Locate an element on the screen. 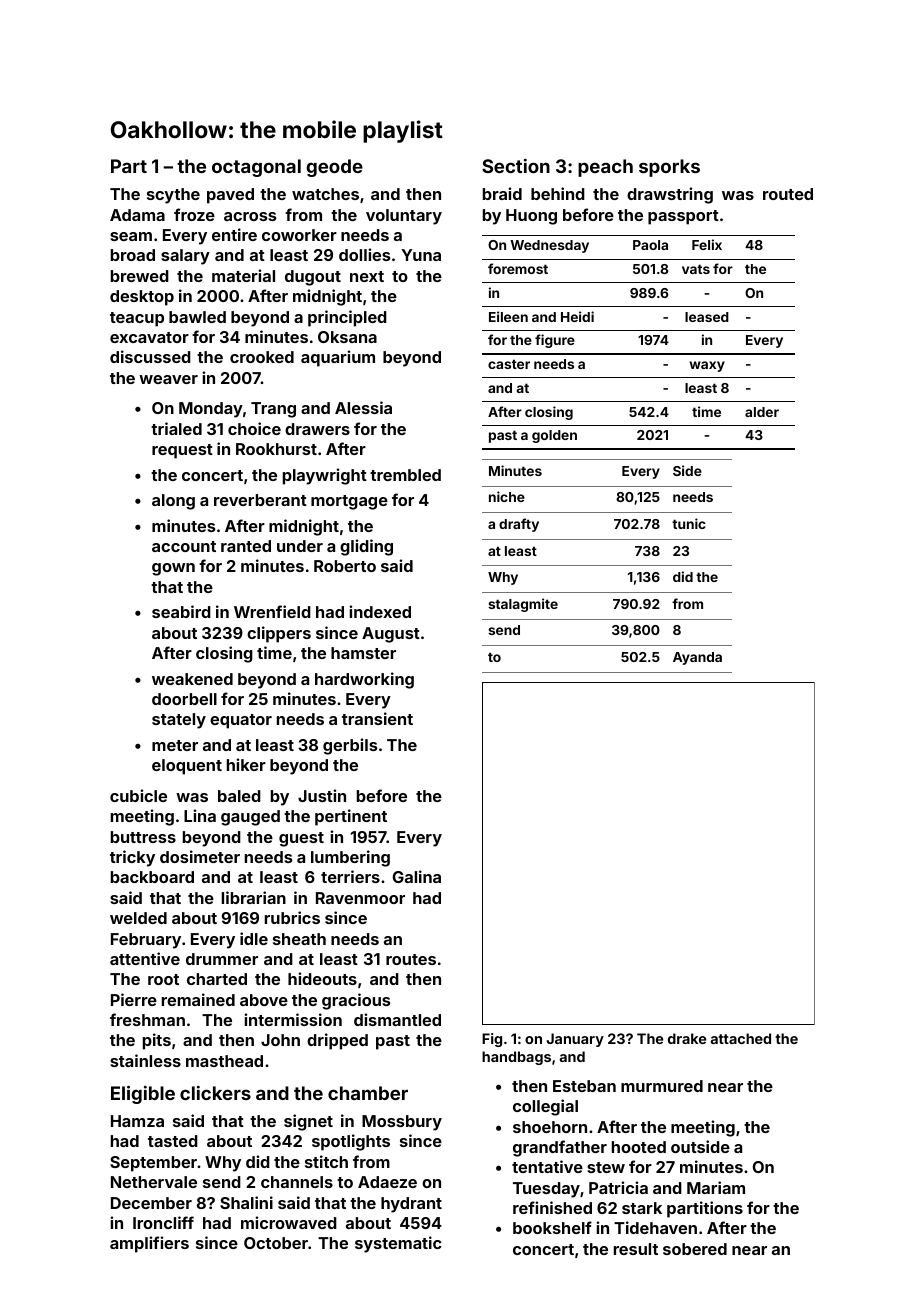  octagonal is located at coordinates (256, 168).
